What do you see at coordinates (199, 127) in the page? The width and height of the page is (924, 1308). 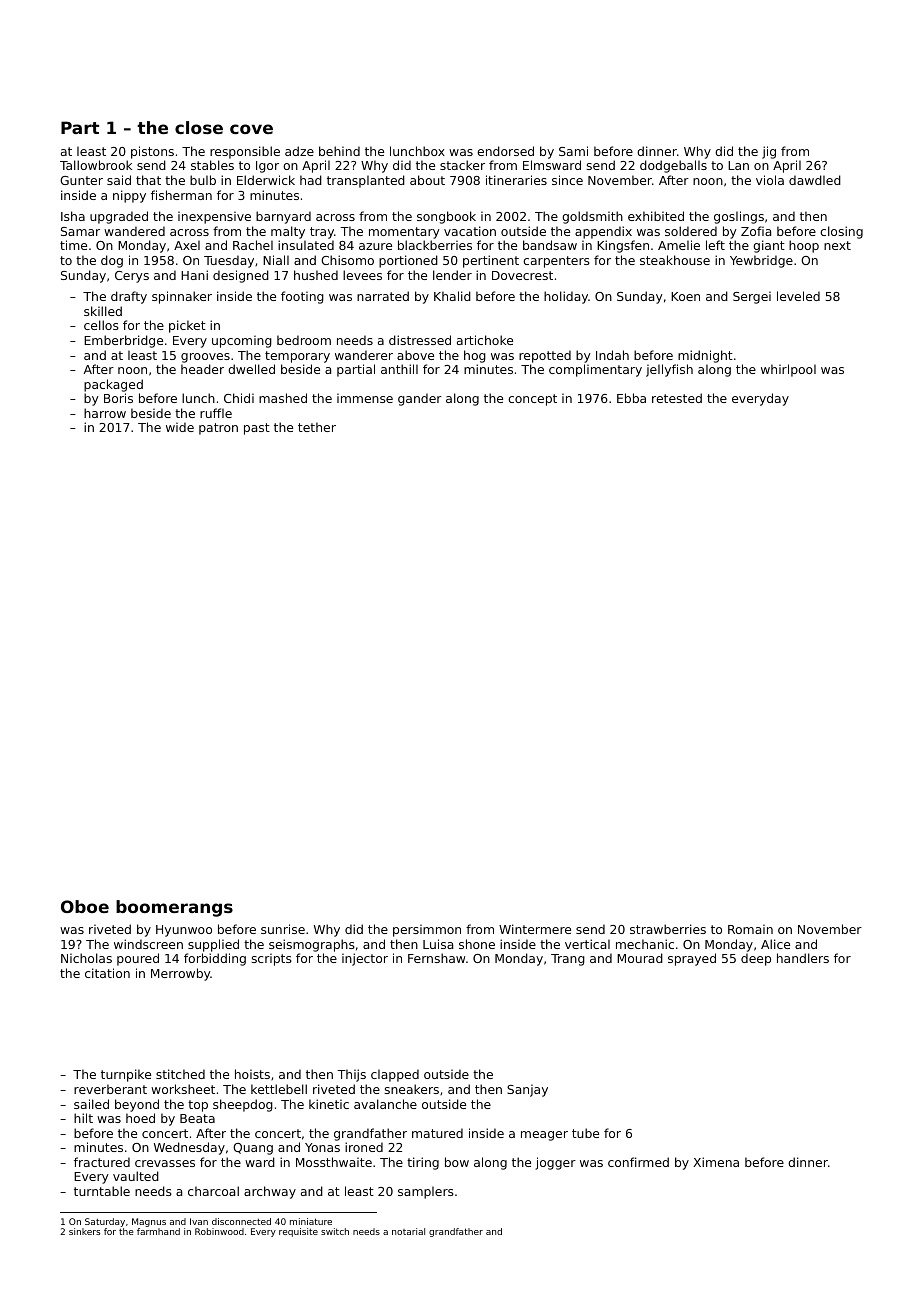 I see `close` at bounding box center [199, 127].
